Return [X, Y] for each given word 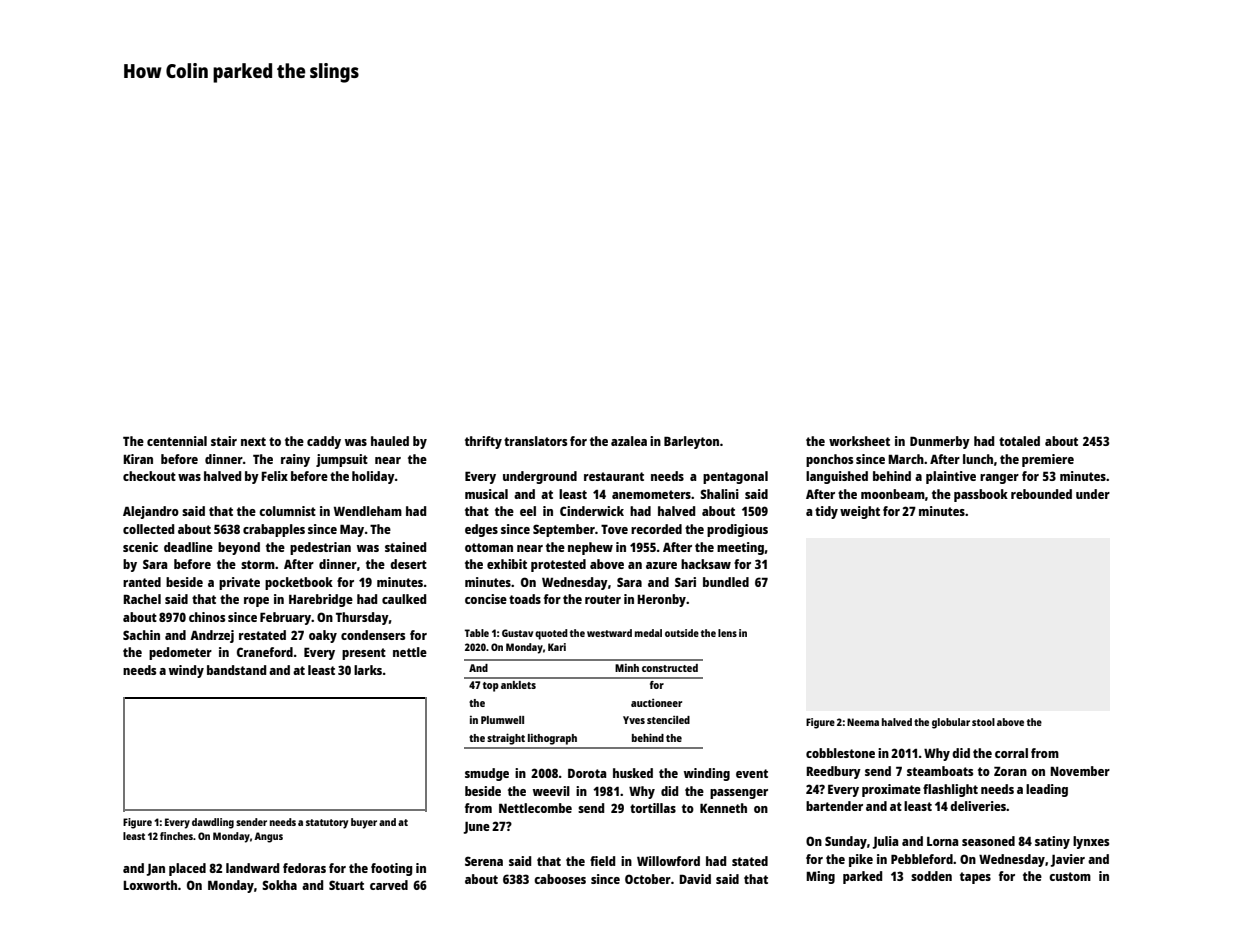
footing [391, 869]
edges [481, 530]
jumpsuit [342, 460]
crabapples [274, 530]
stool [983, 722]
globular [951, 723]
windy [186, 671]
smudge [487, 774]
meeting [740, 548]
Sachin [141, 635]
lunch [978, 459]
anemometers [651, 494]
